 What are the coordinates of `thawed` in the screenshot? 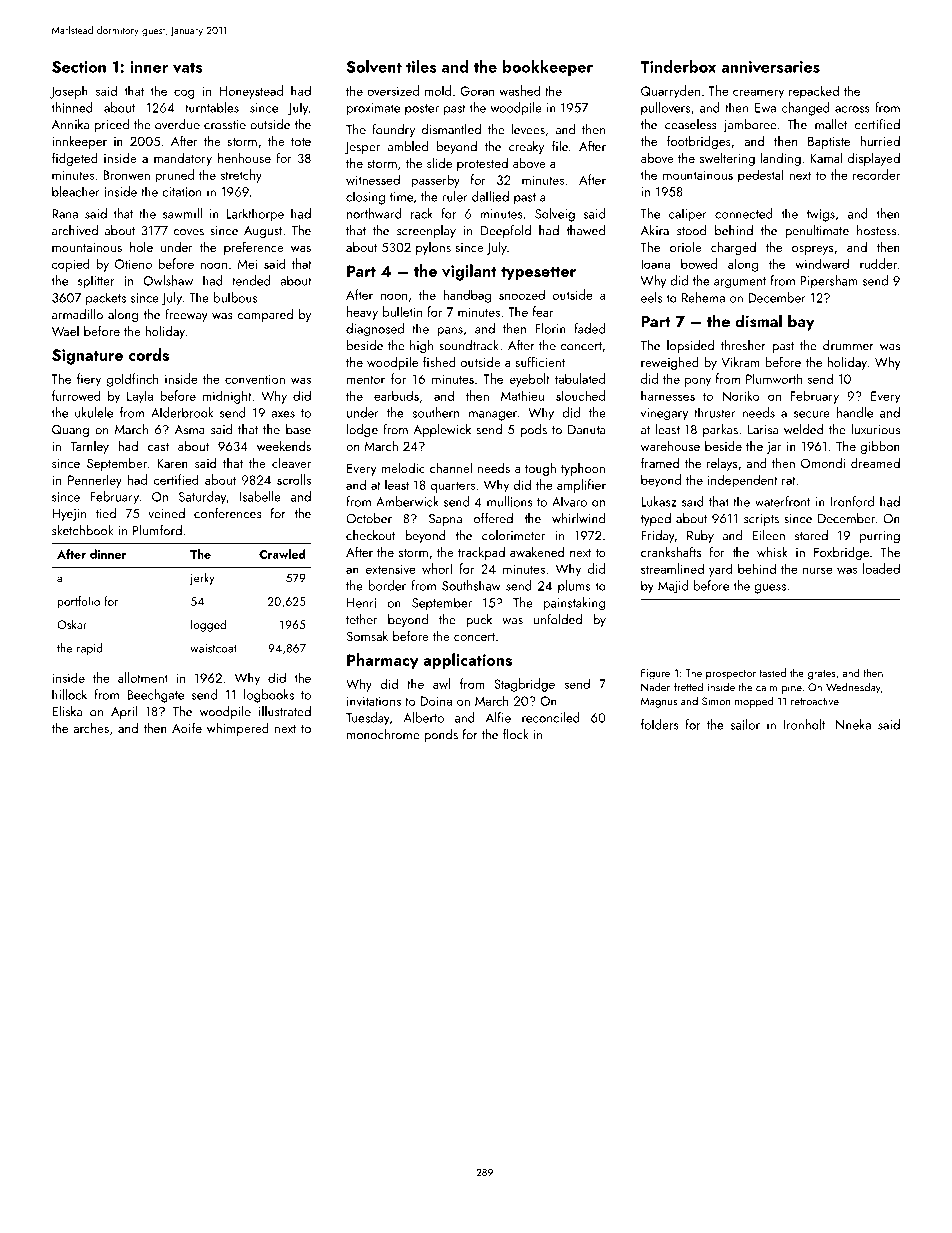 It's located at (585, 230).
